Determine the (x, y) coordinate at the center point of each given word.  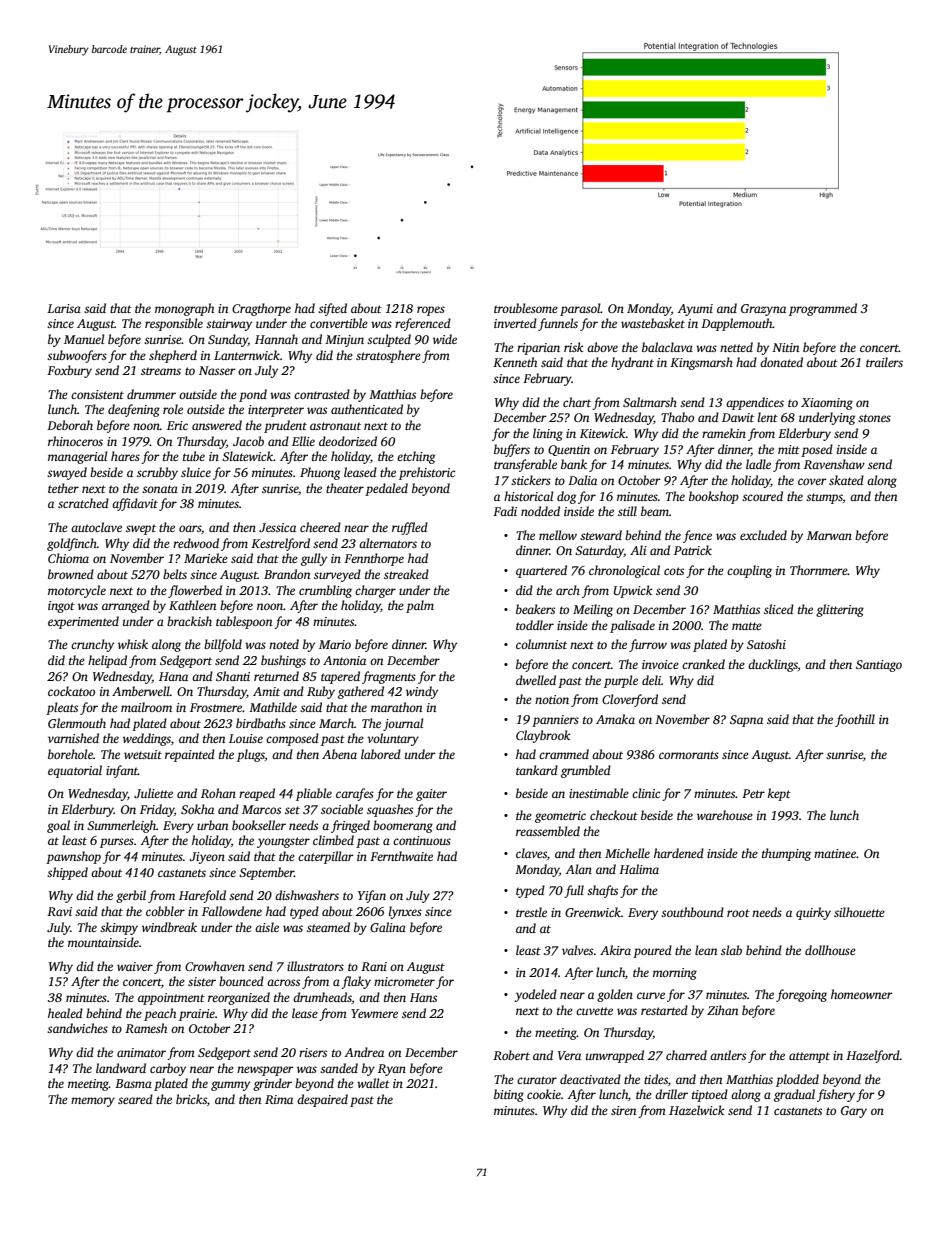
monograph (184, 309)
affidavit (135, 504)
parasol (580, 309)
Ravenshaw (834, 464)
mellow (558, 535)
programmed (823, 309)
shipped (67, 873)
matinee (835, 853)
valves (577, 950)
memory (93, 1102)
